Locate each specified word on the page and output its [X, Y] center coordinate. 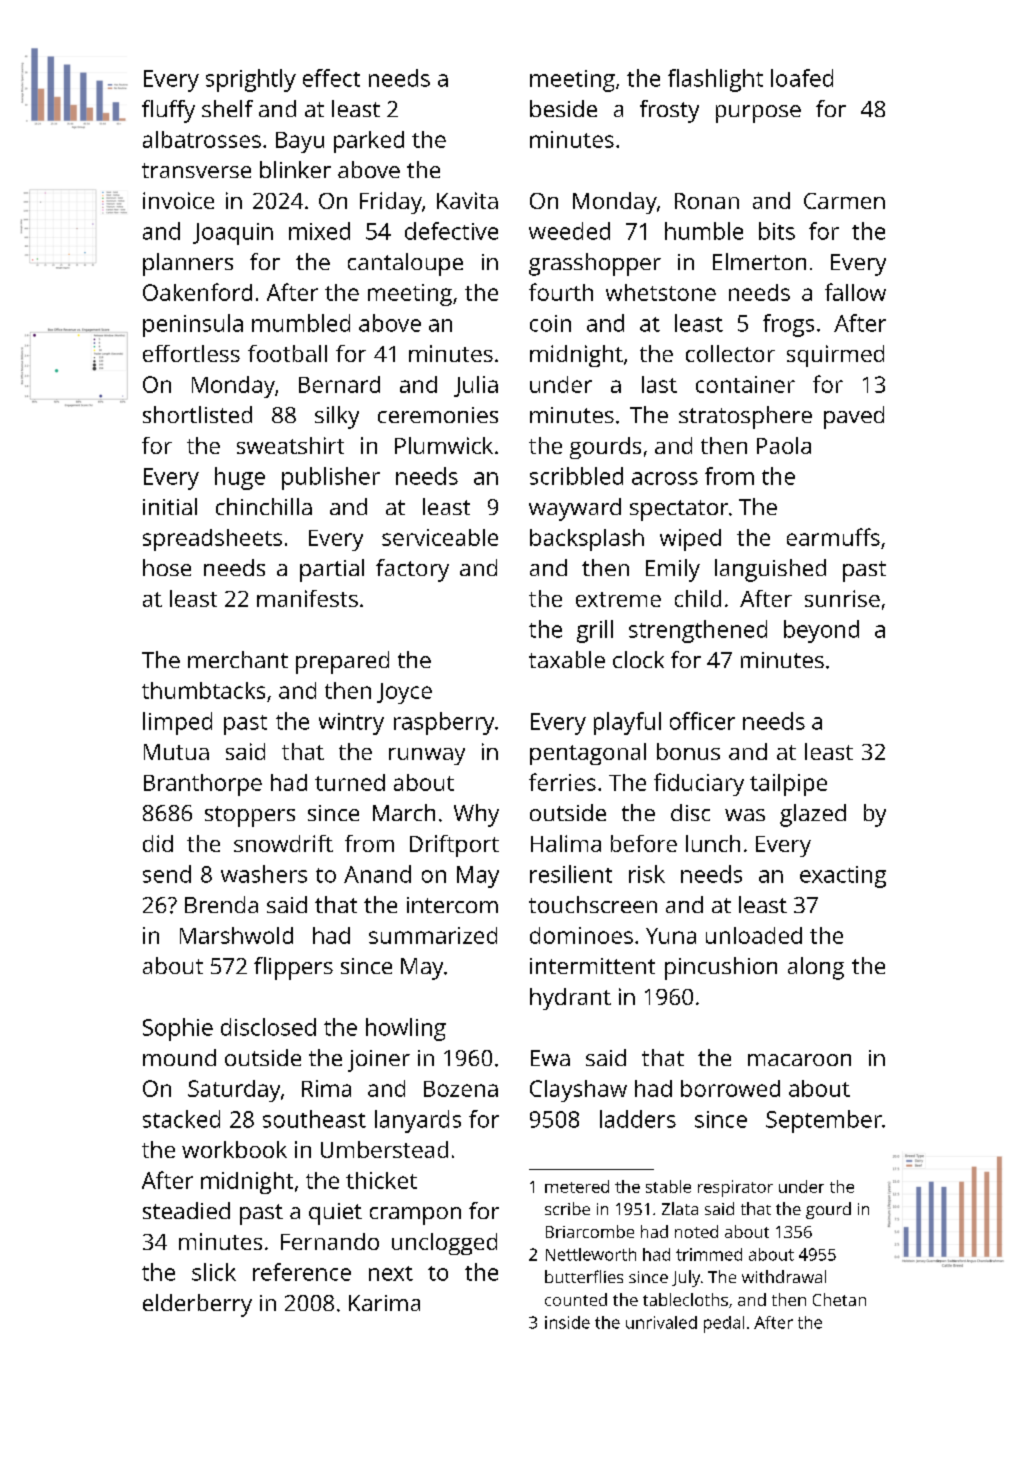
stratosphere [745, 417]
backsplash [587, 540]
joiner [379, 1061]
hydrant [570, 999]
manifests [307, 598]
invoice [178, 200]
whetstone [661, 292]
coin [550, 323]
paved [854, 417]
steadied [186, 1210]
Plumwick [444, 445]
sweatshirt [290, 445]
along [816, 968]
